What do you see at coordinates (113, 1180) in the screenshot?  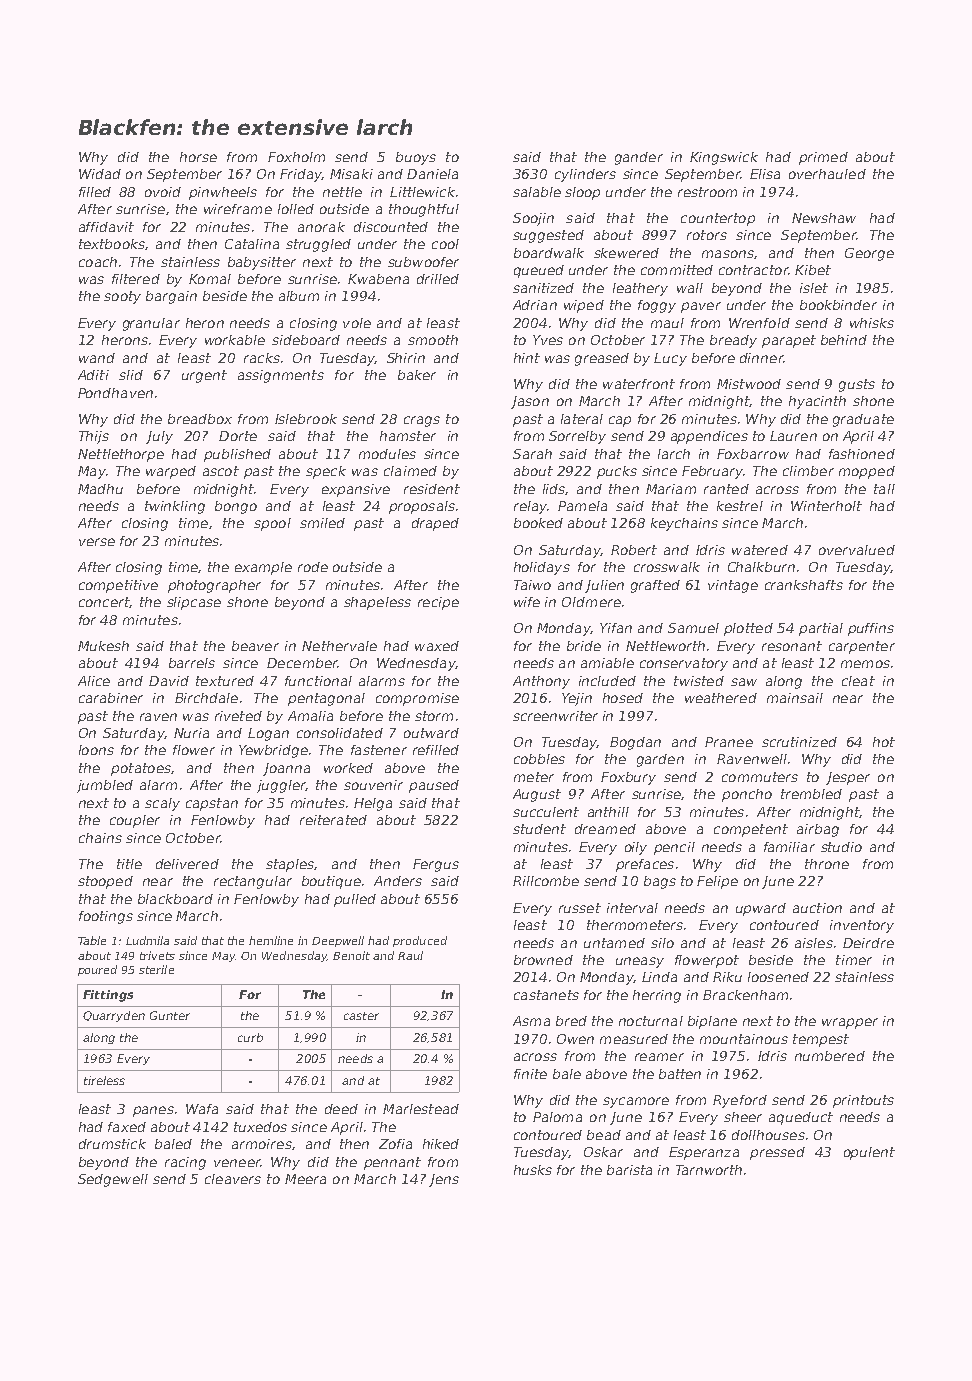 I see `Sedgewell` at bounding box center [113, 1180].
